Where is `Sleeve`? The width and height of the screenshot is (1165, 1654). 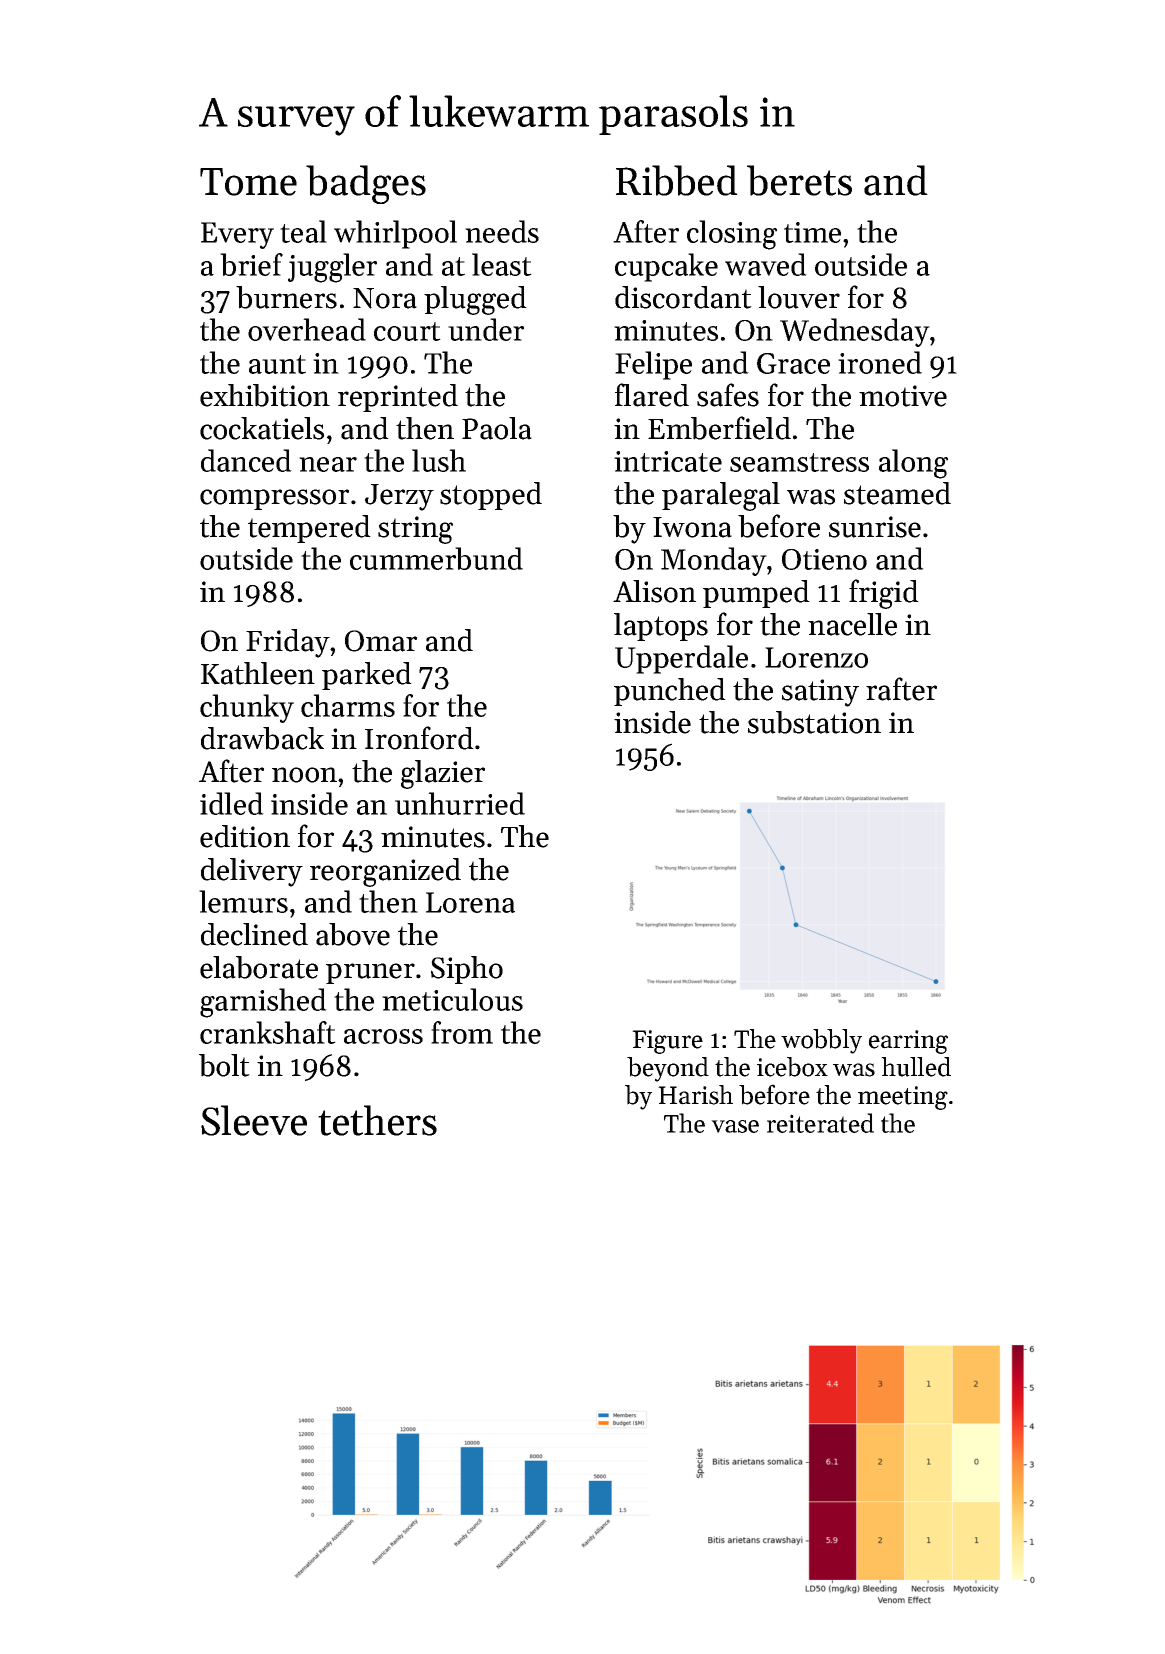
Sleeve is located at coordinates (254, 1120).
